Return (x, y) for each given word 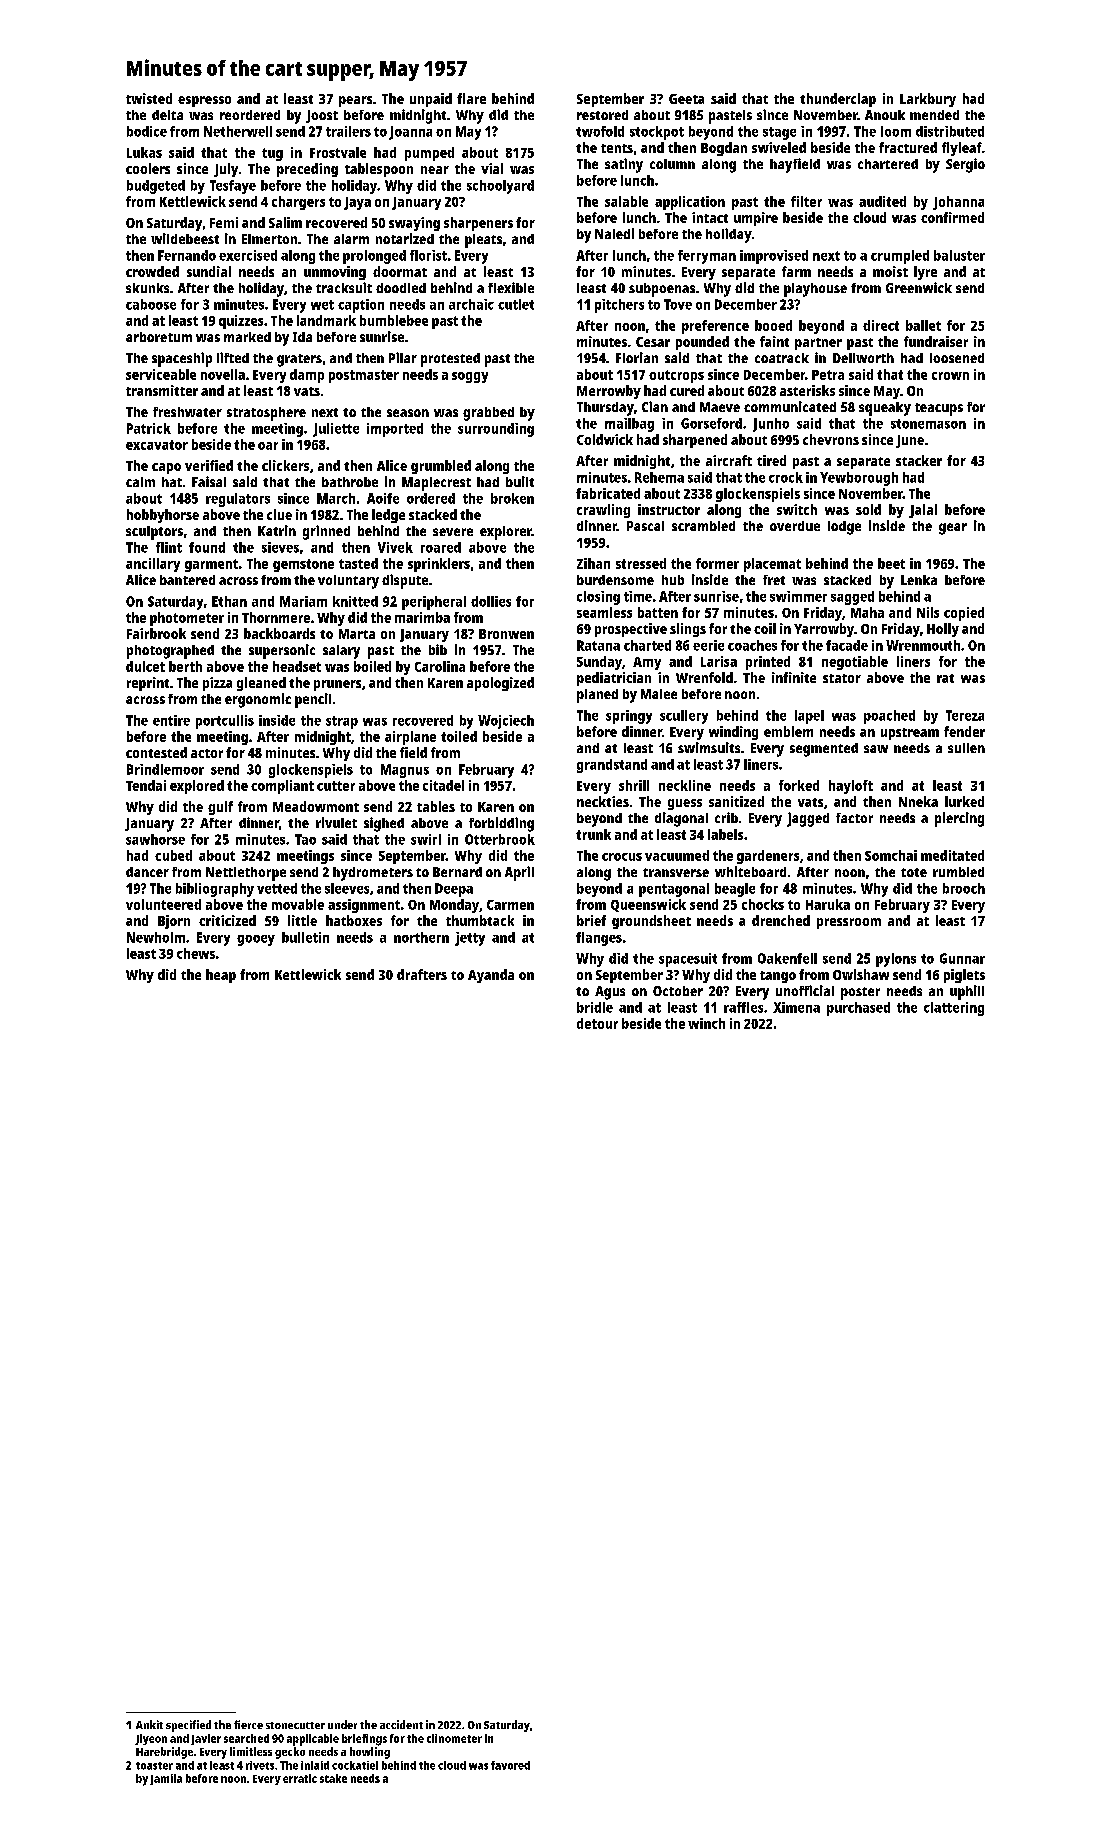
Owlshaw (861, 974)
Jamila (166, 1779)
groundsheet (651, 922)
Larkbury (928, 100)
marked (247, 337)
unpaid (431, 100)
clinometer (454, 1738)
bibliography (215, 890)
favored (510, 1765)
